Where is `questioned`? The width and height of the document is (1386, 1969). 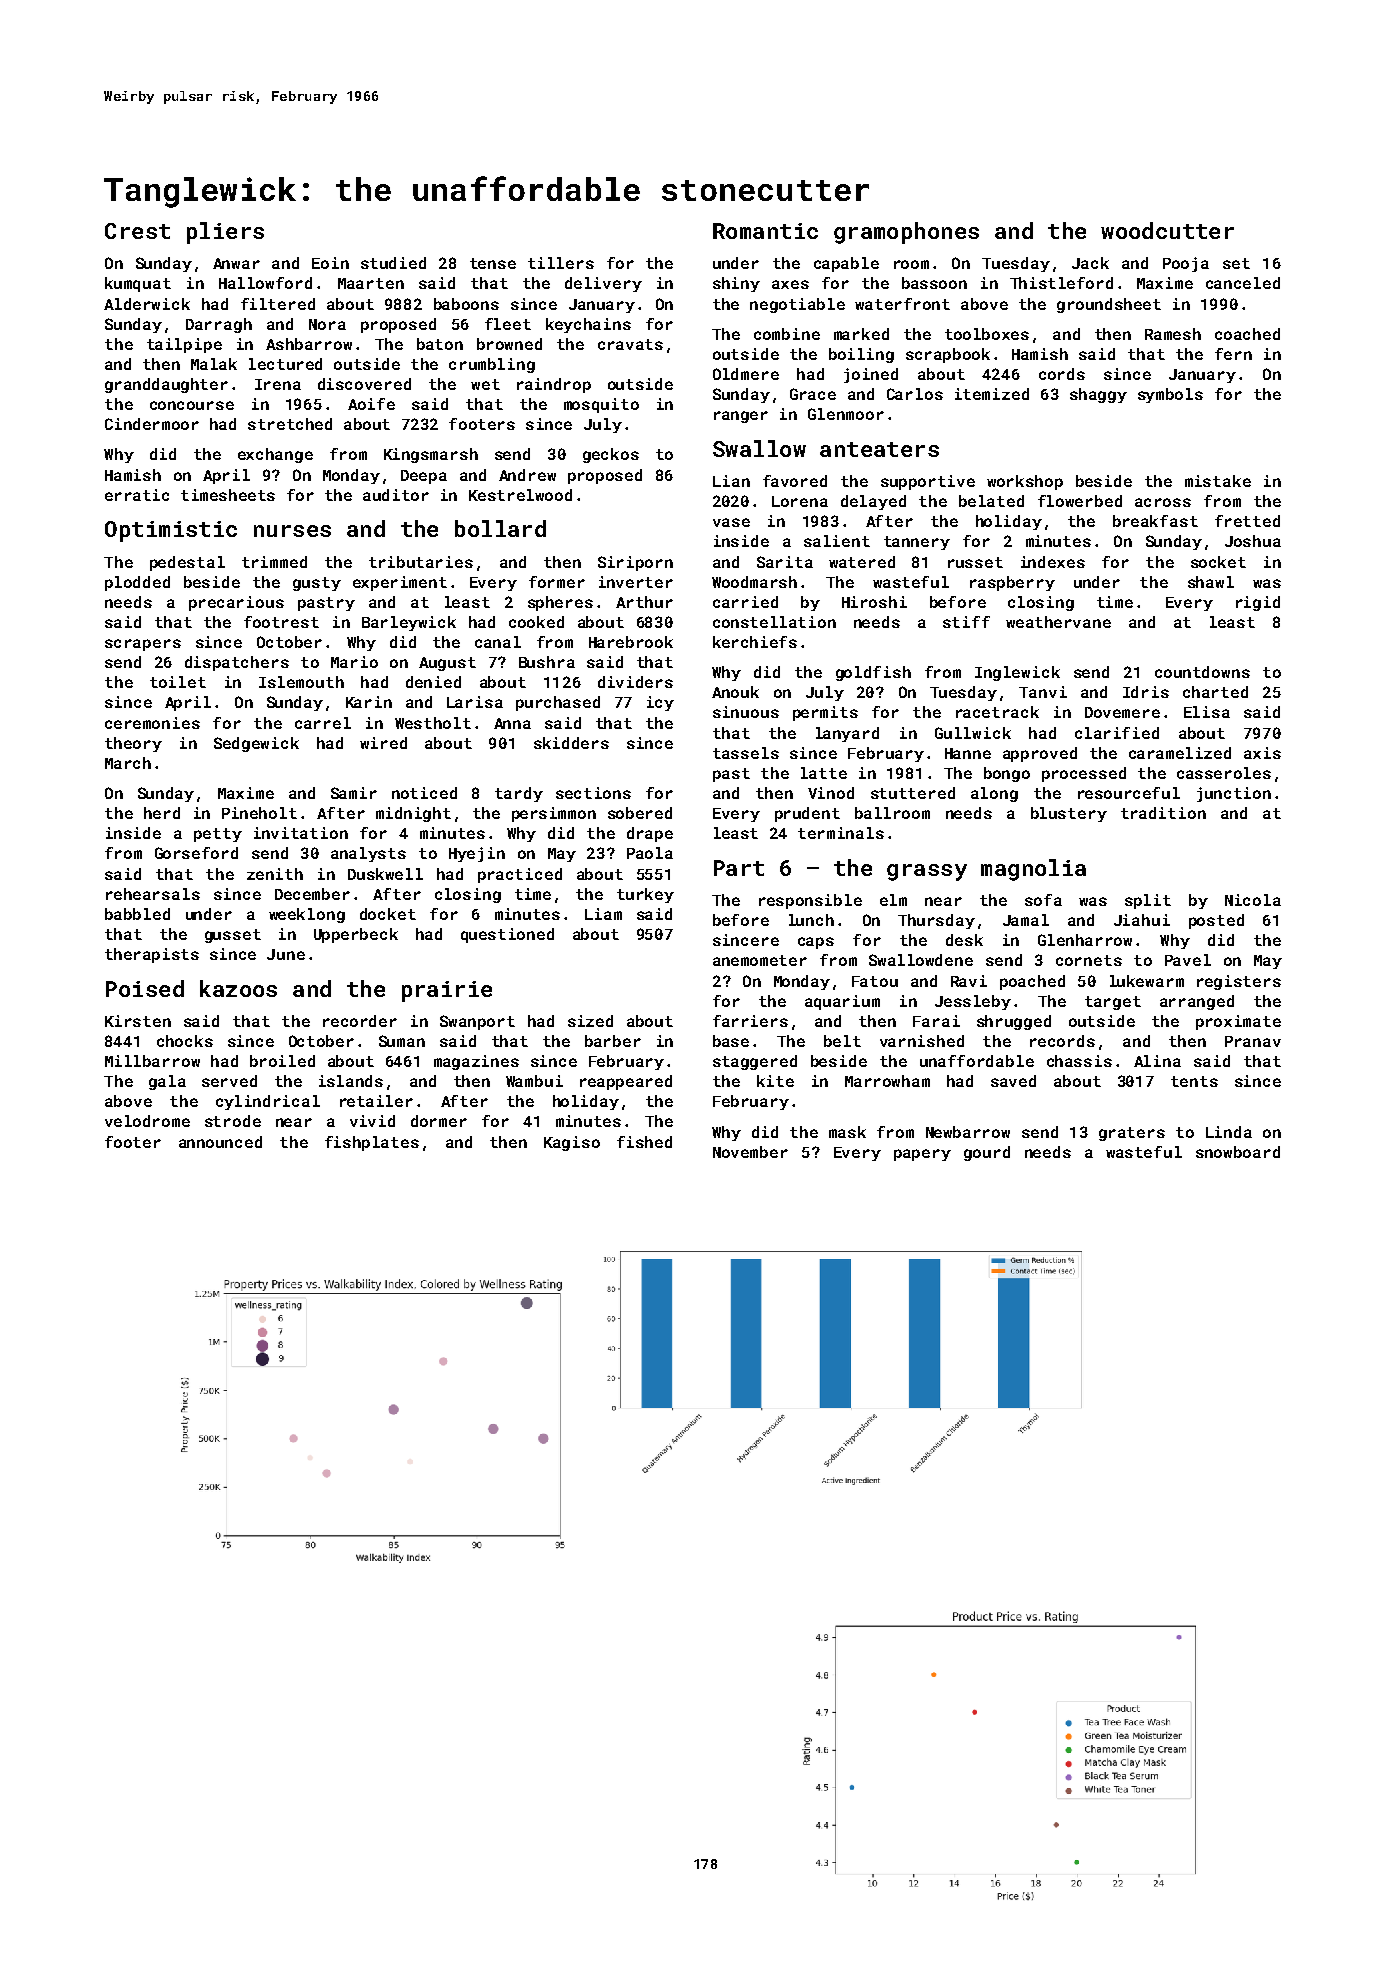 questioned is located at coordinates (507, 935).
